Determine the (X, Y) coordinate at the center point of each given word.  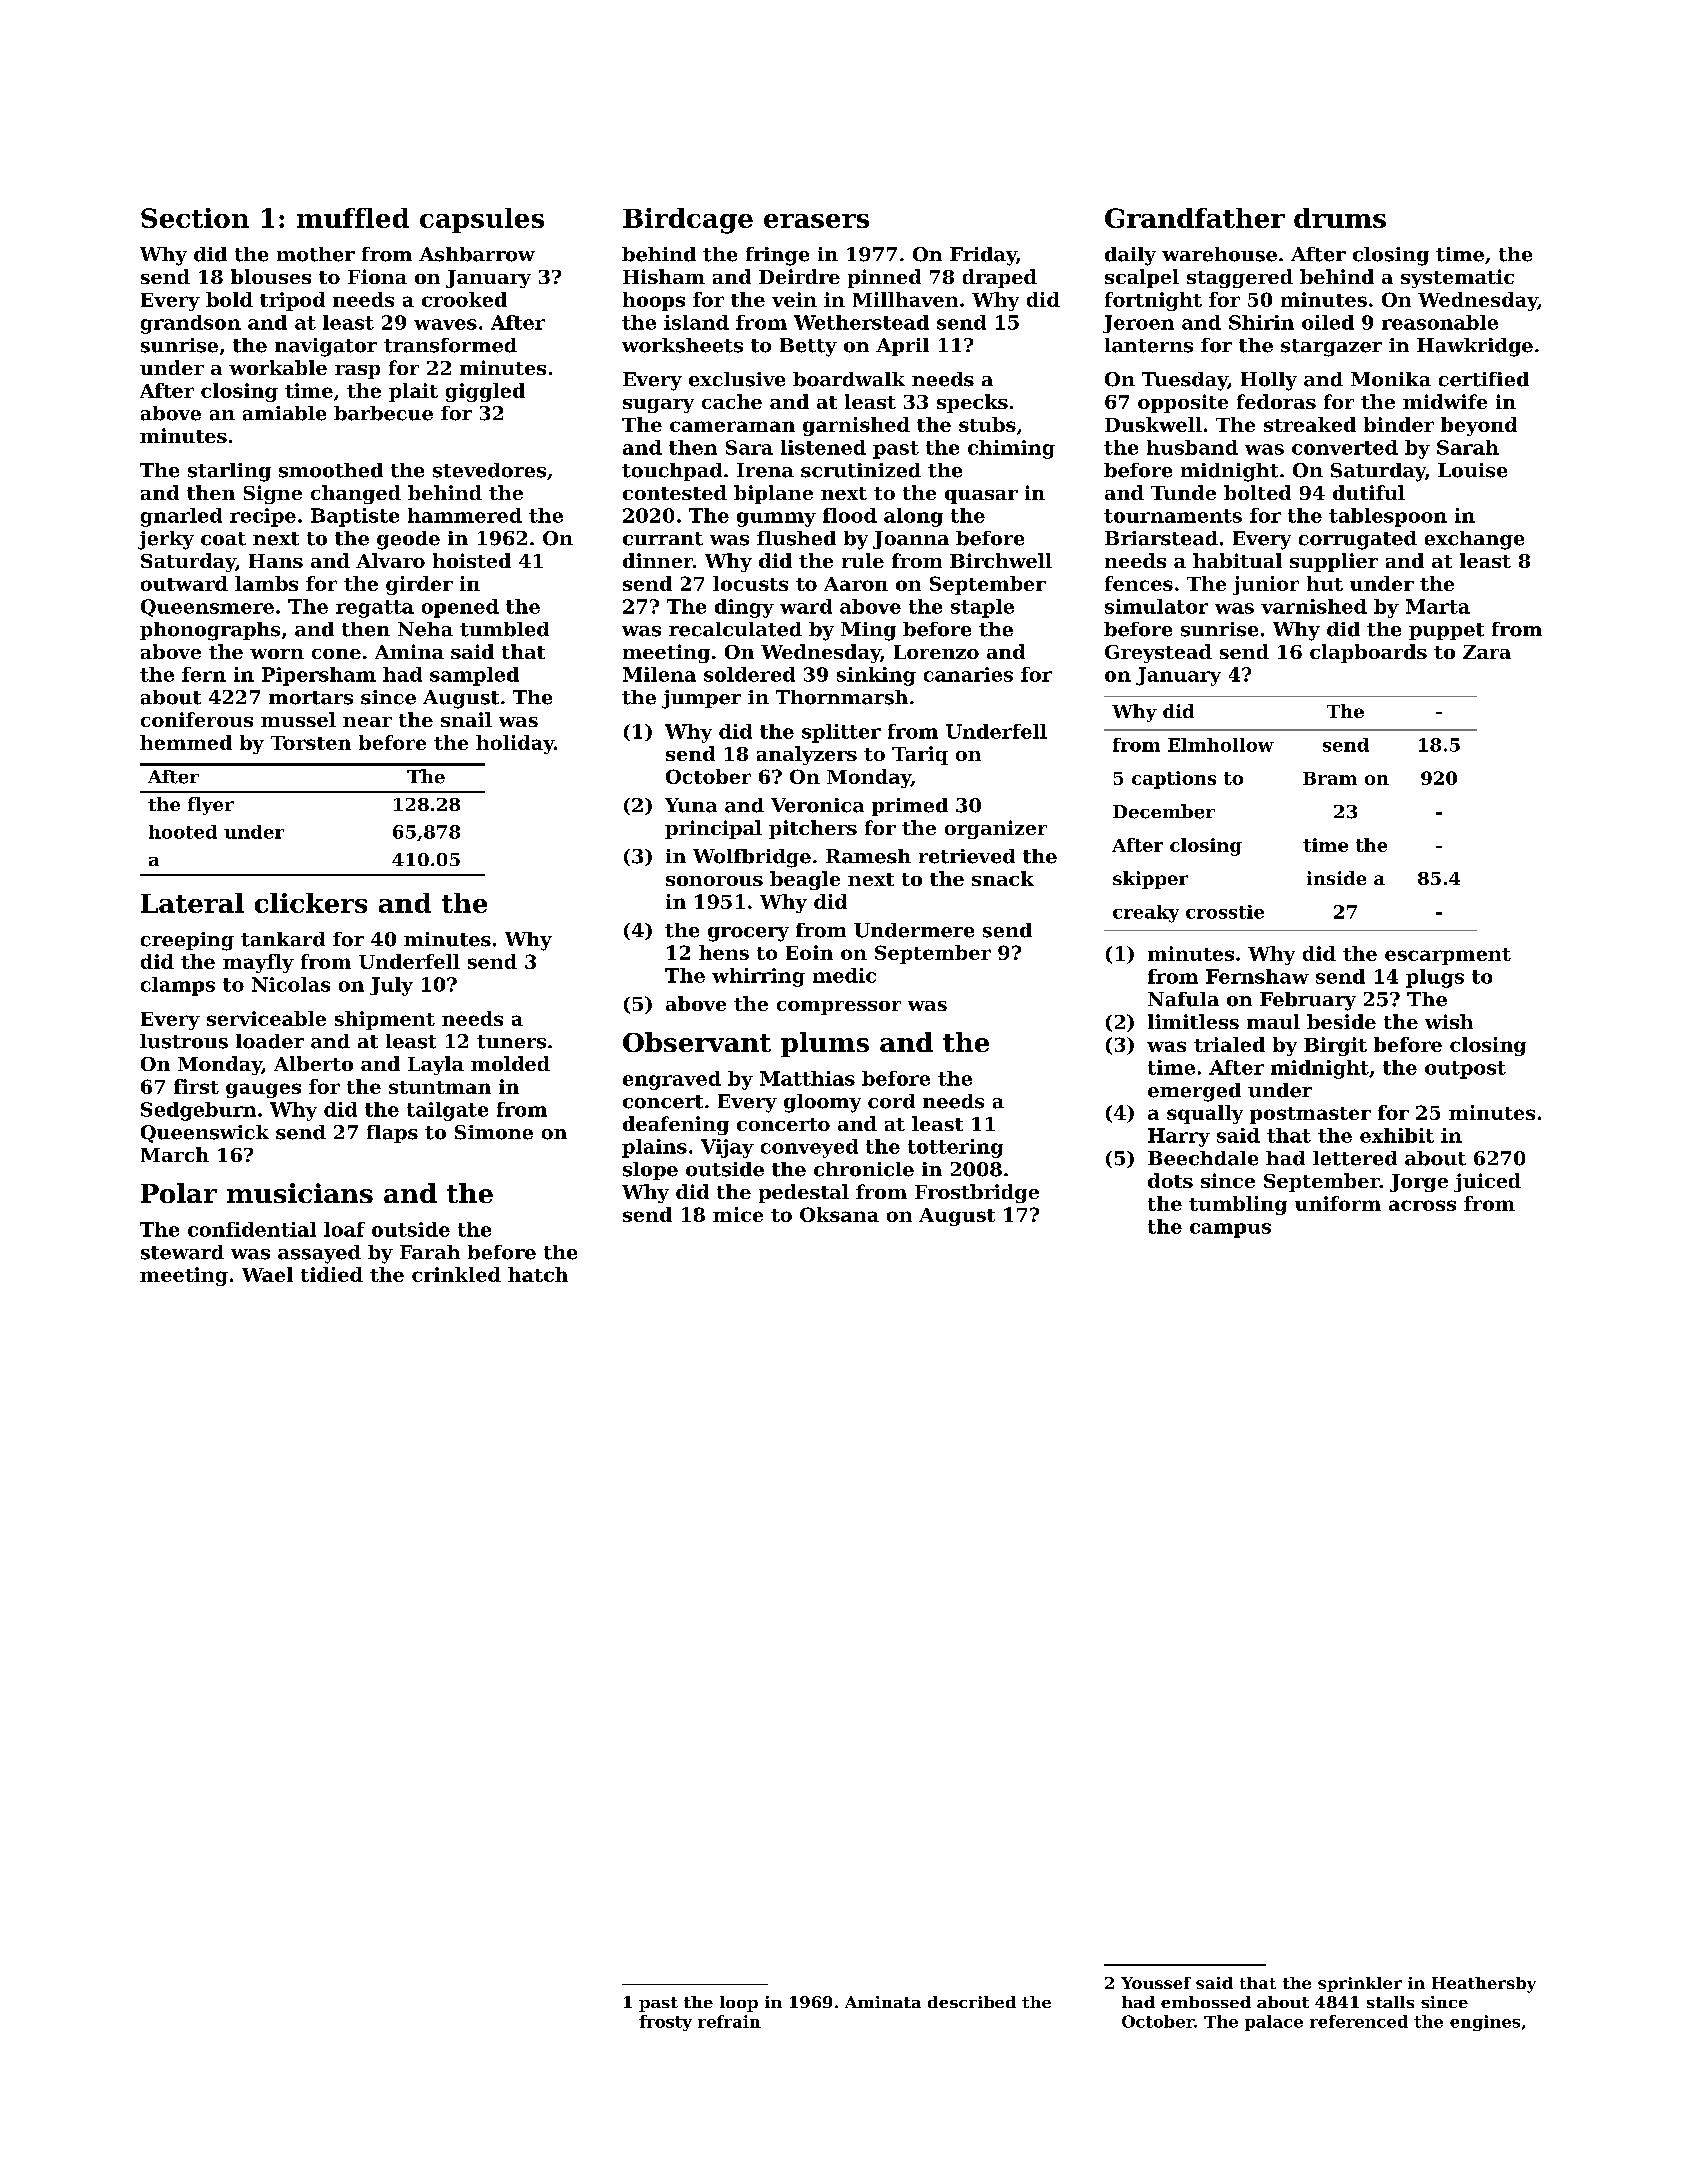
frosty (665, 2023)
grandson (191, 324)
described (972, 2002)
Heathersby (1484, 1985)
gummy (776, 519)
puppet (1446, 631)
